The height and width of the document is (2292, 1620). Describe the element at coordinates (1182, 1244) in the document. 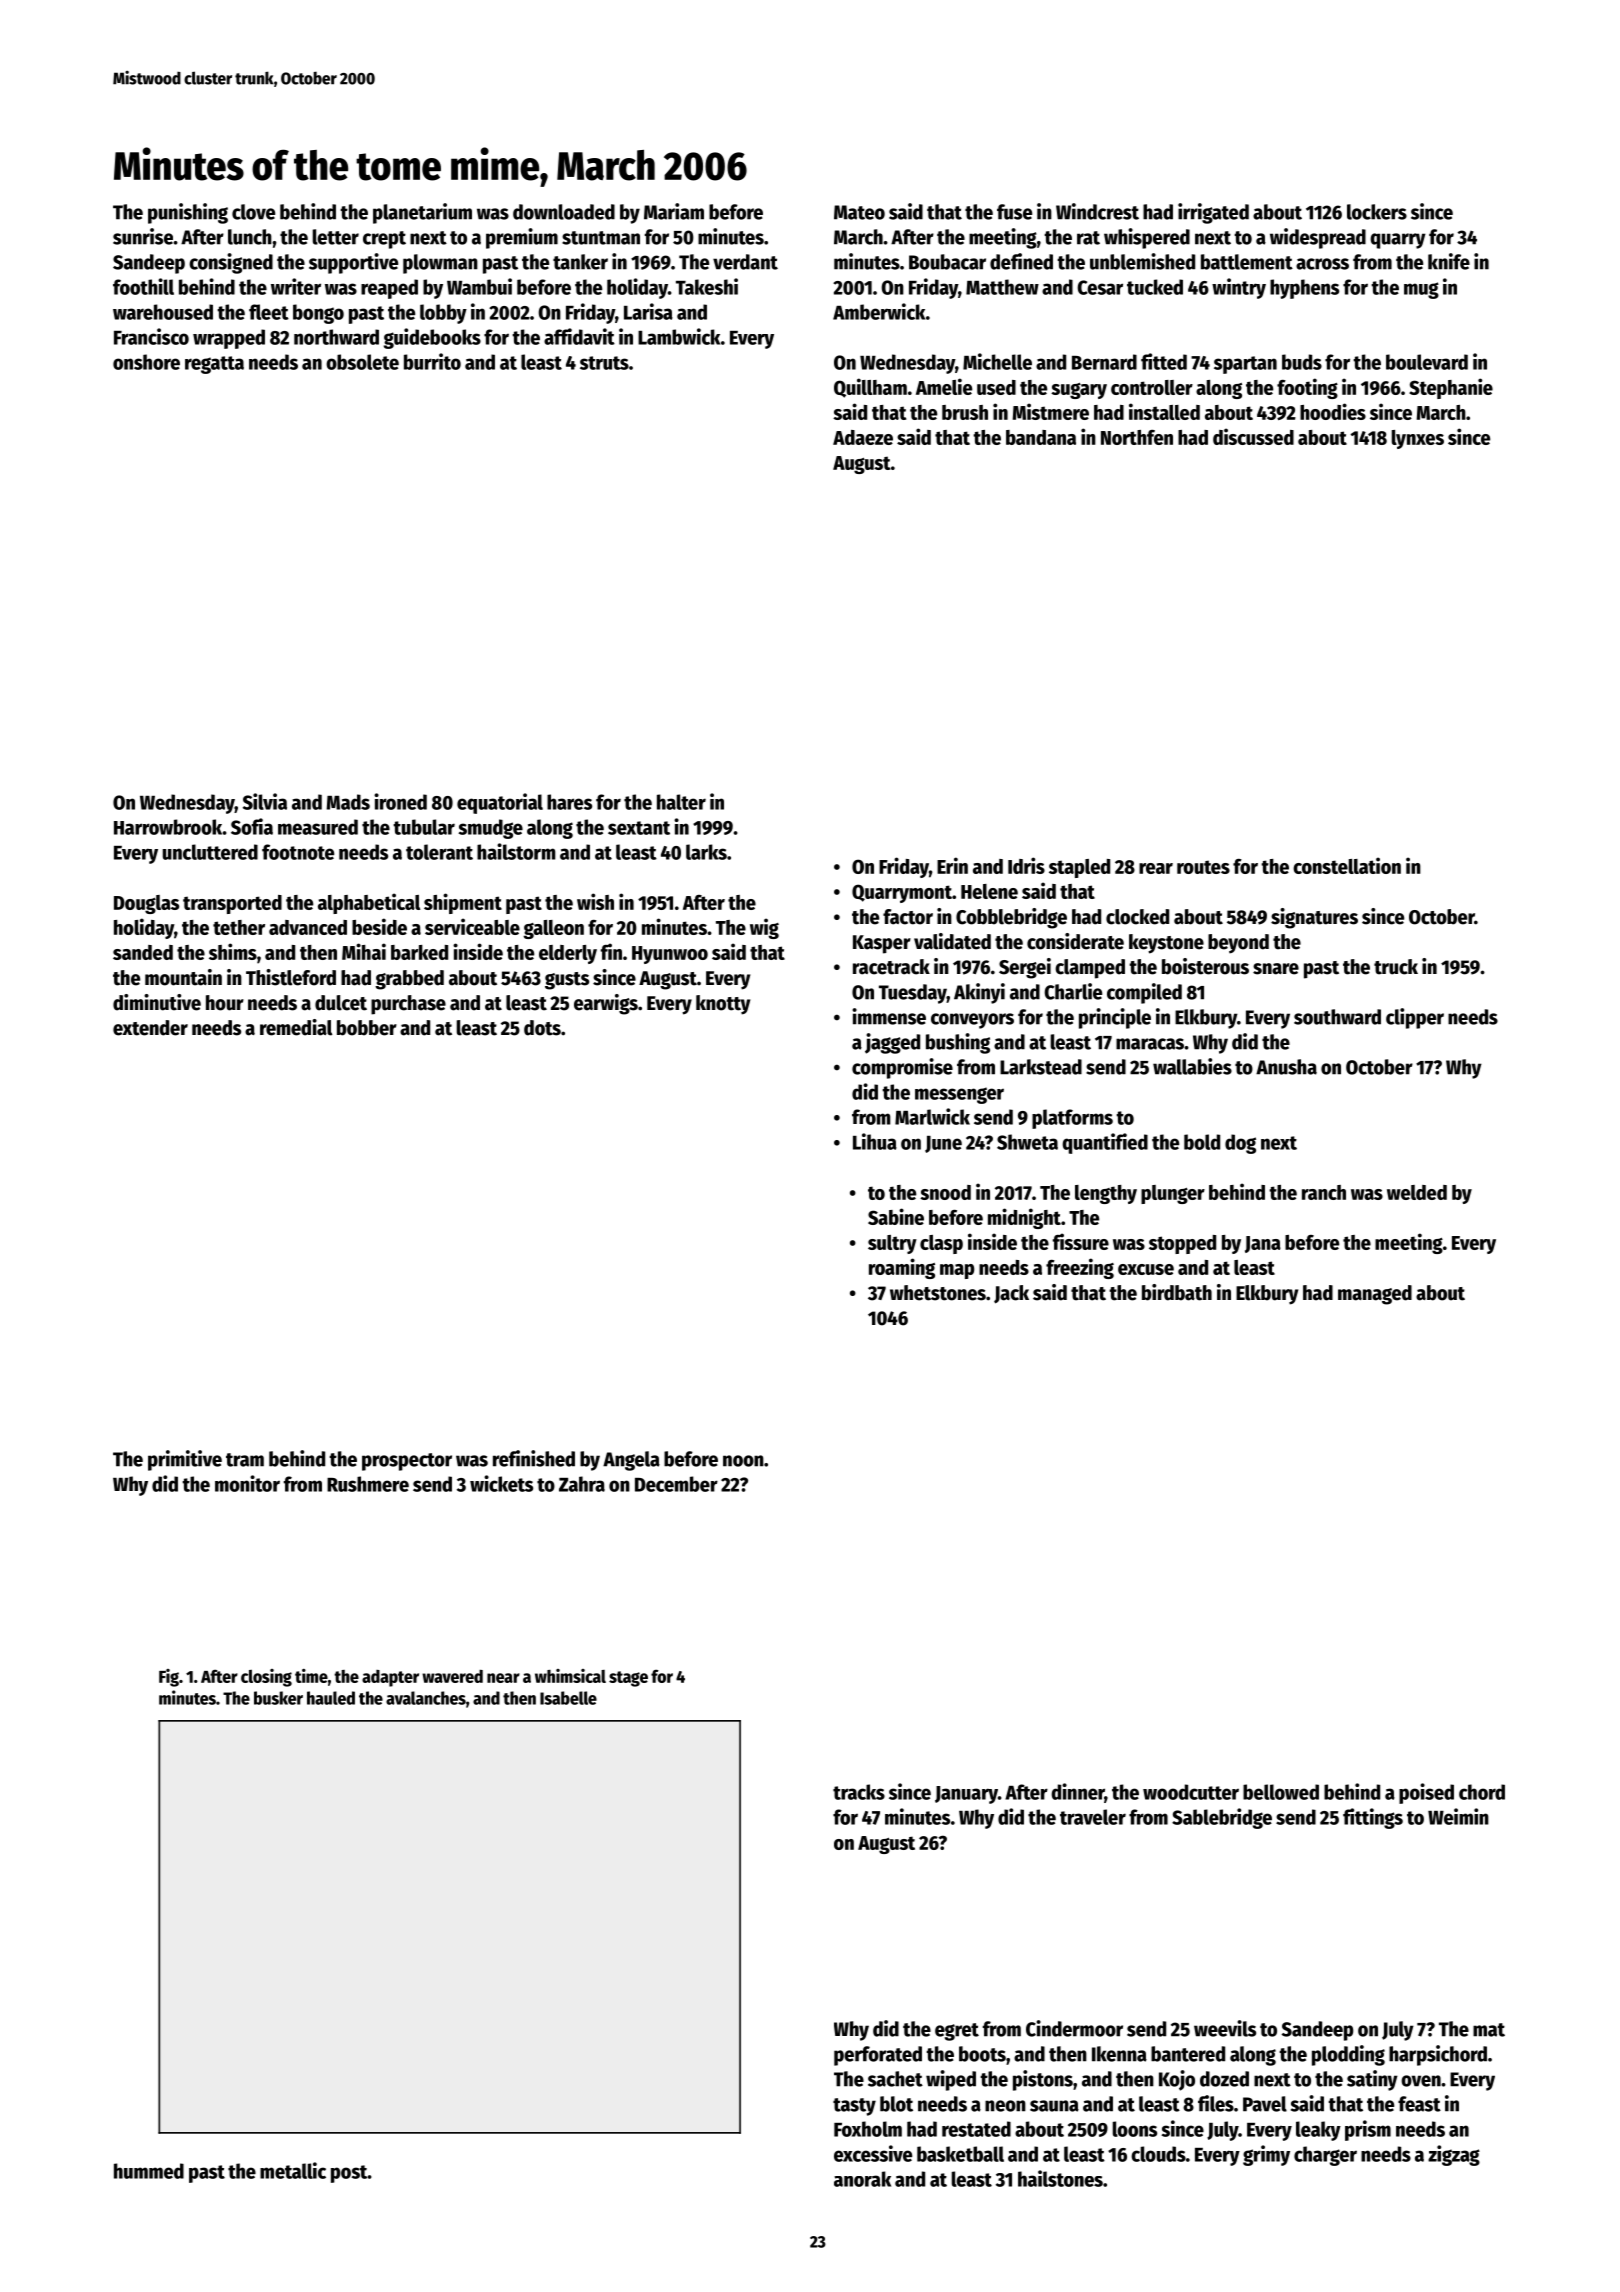

I see `stopped` at that location.
